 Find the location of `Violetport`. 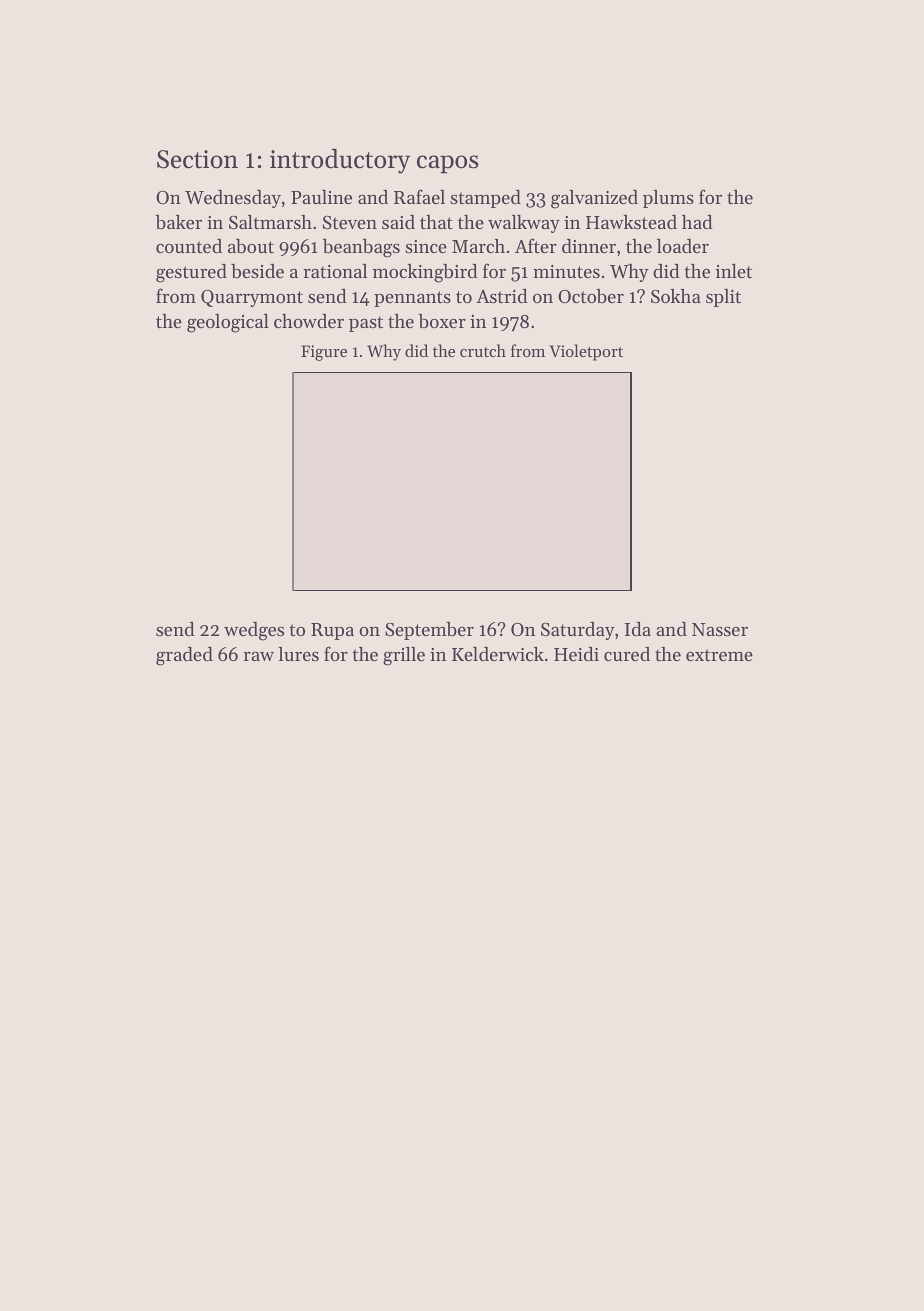

Violetport is located at coordinates (586, 352).
